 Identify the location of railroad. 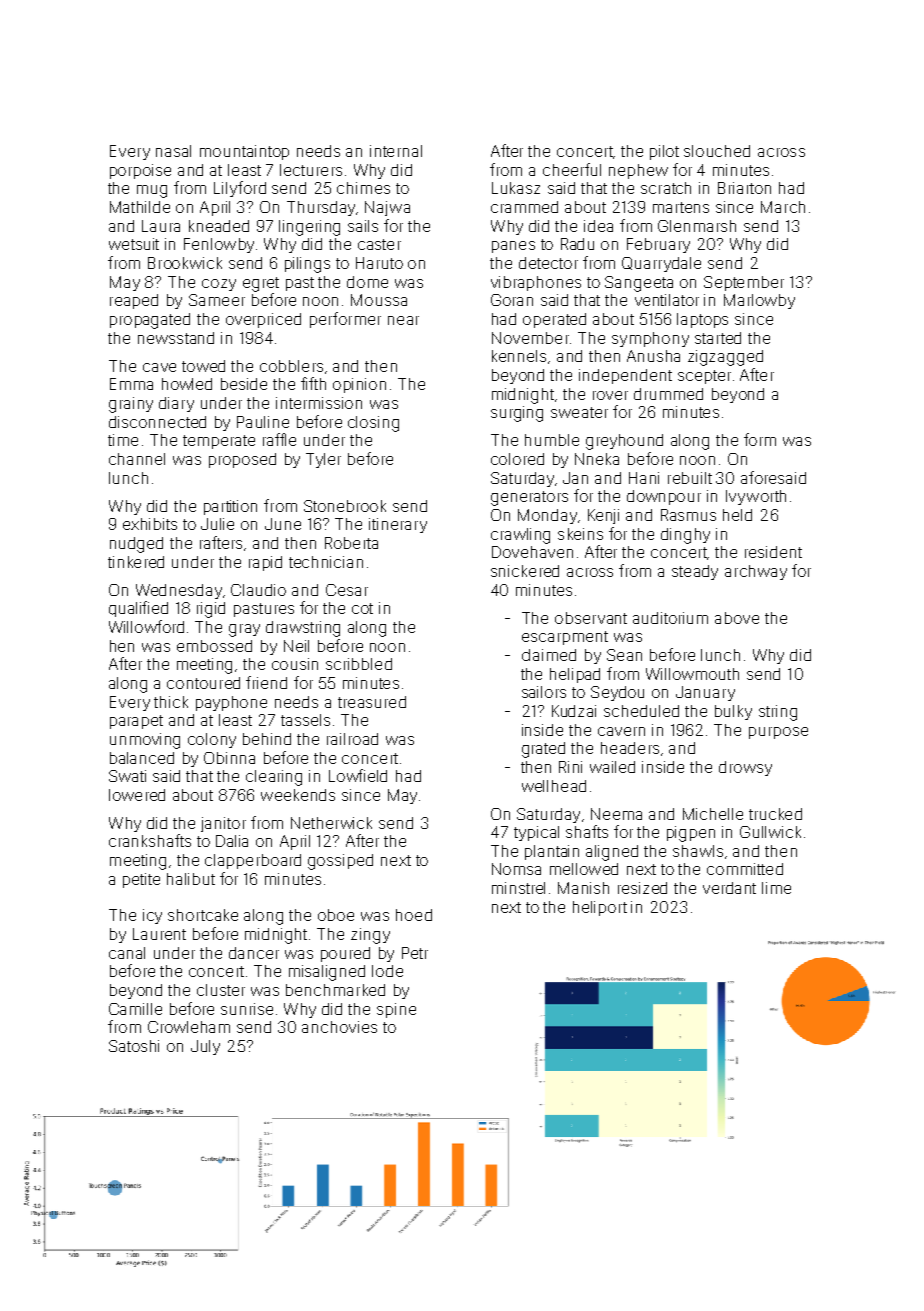
(352, 739).
